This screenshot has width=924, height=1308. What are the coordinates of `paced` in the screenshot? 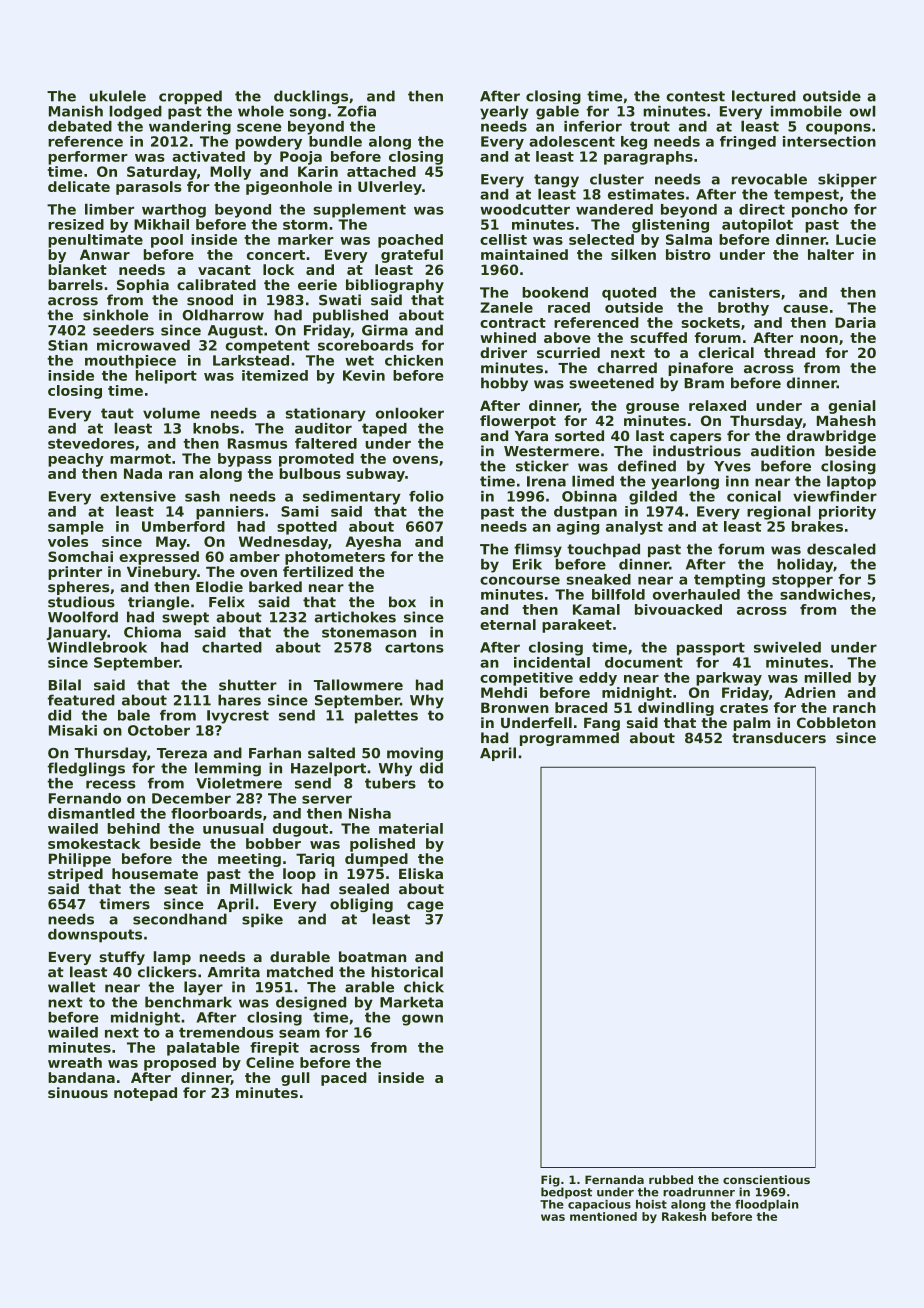 It's located at (344, 1079).
